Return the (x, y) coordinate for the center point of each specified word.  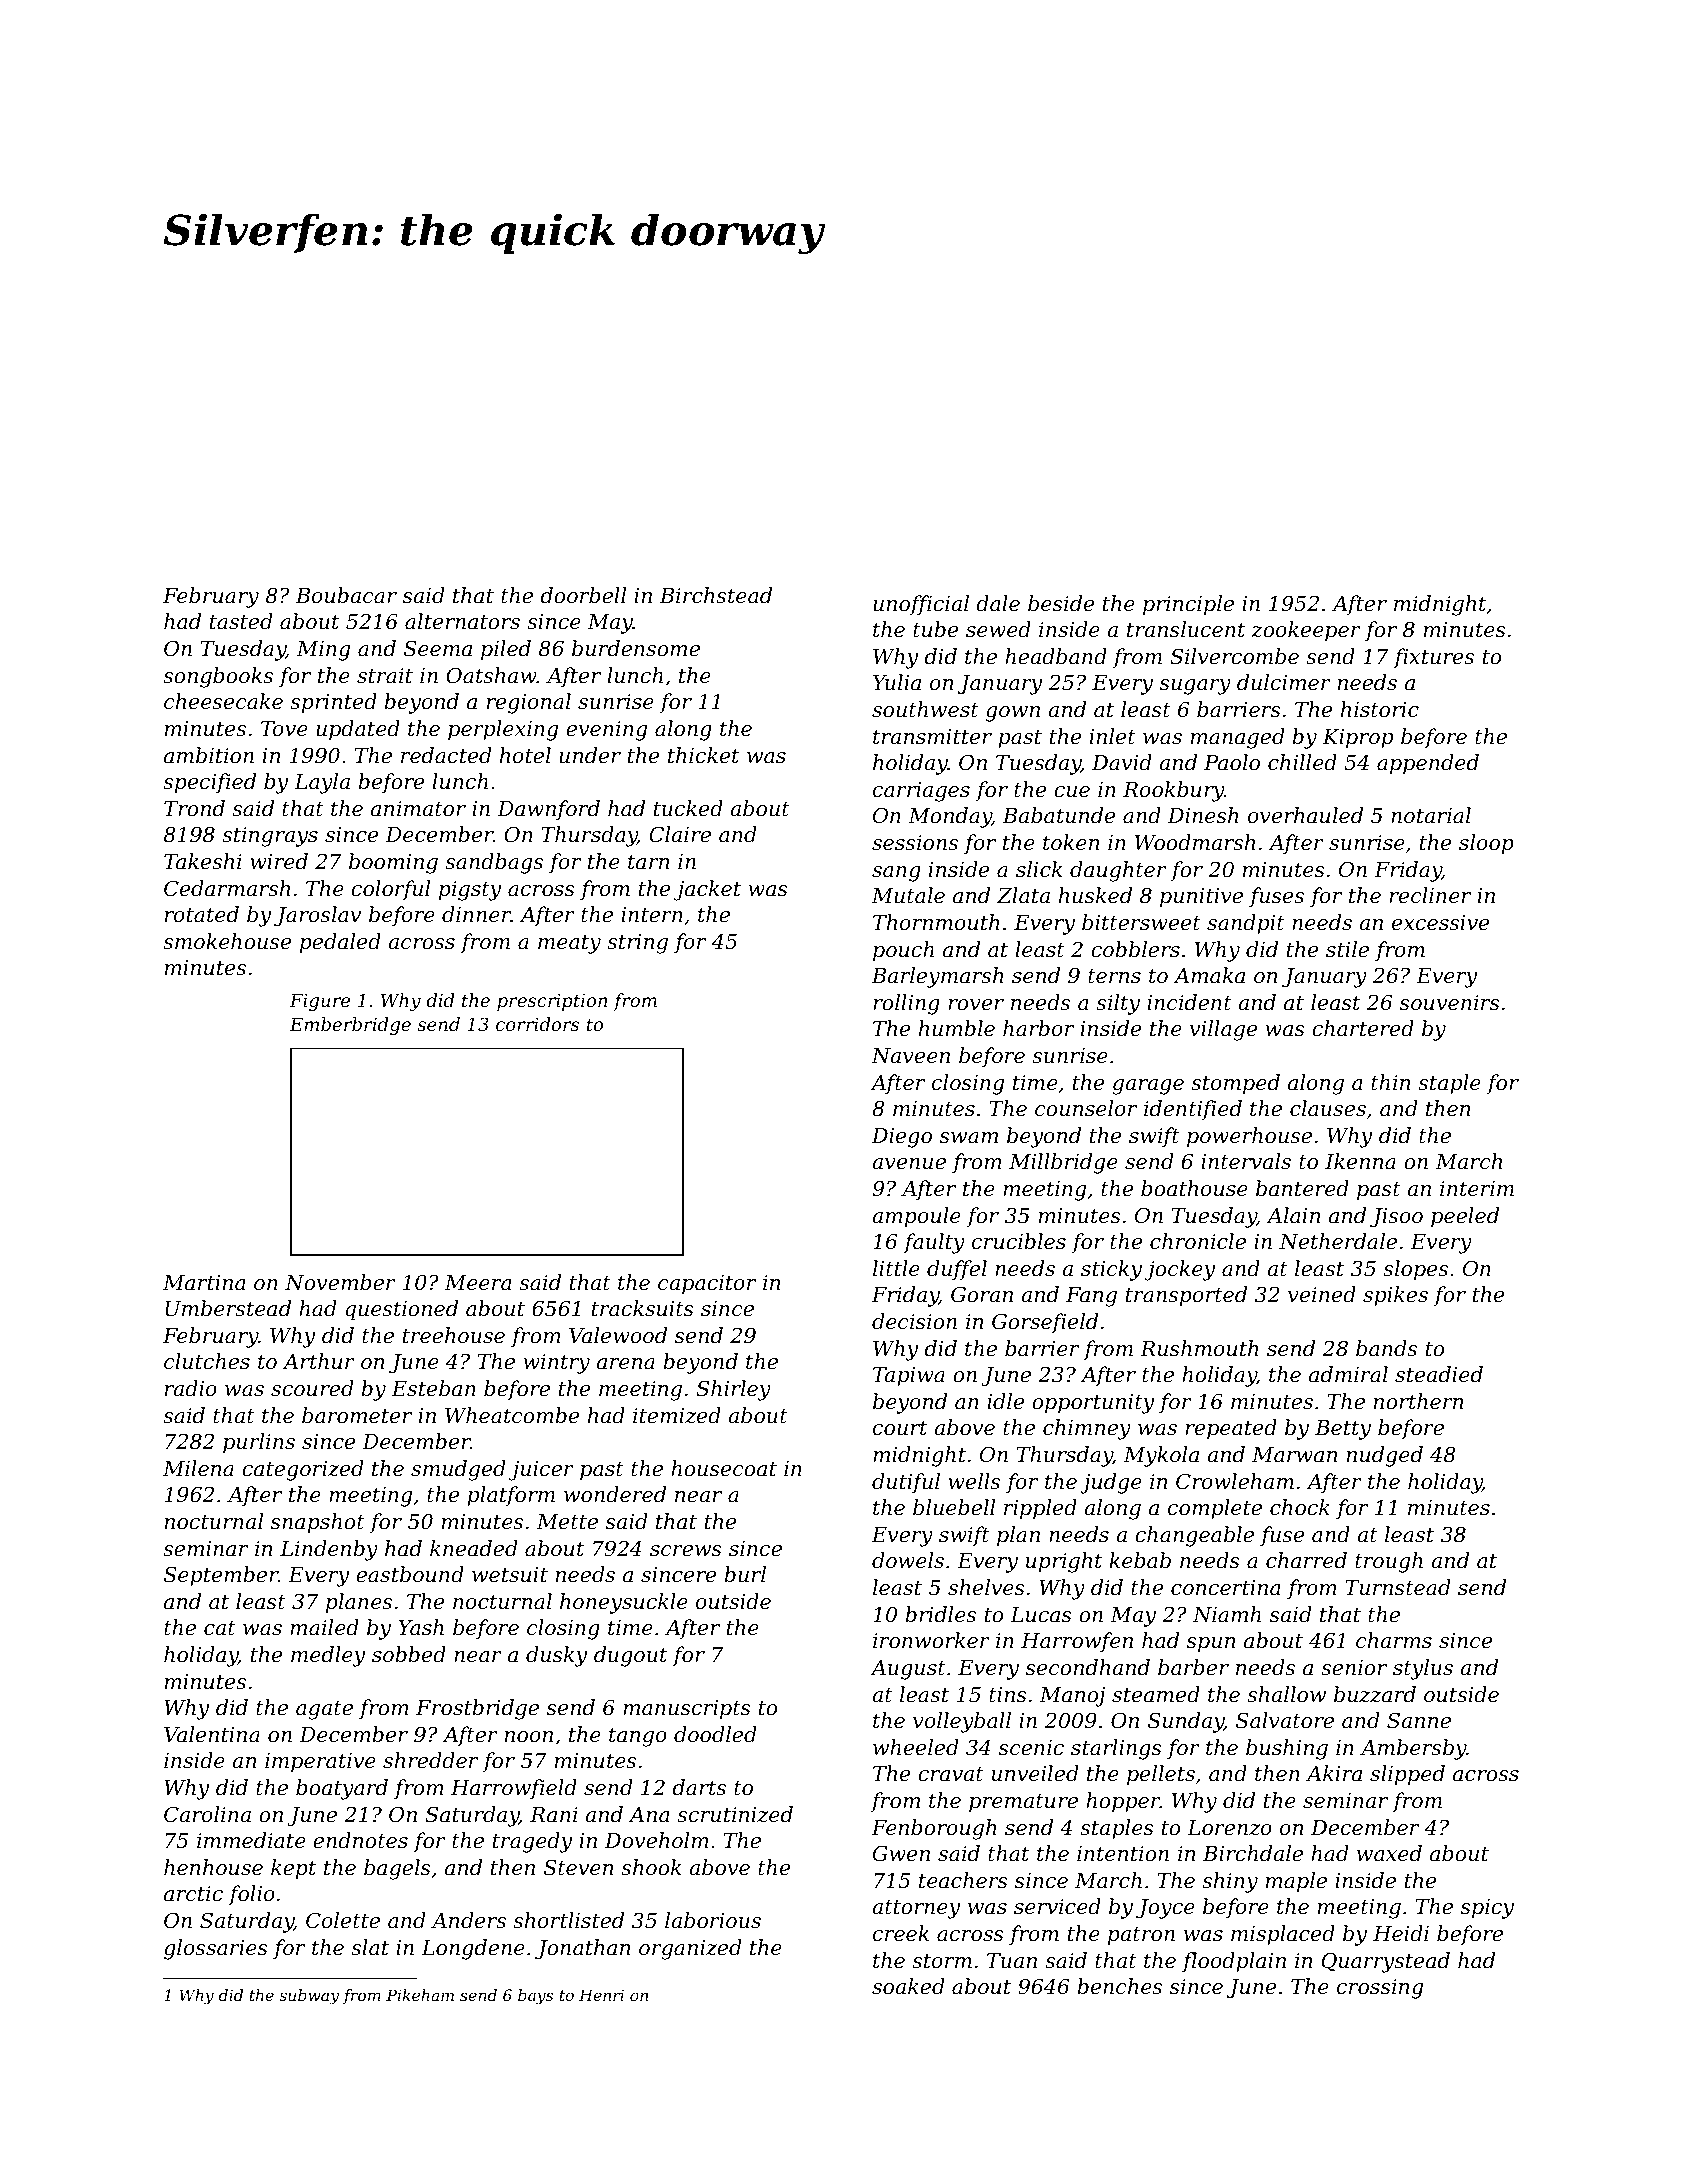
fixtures (1433, 658)
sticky (1111, 1270)
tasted (241, 621)
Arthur (319, 1361)
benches (1119, 1986)
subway (309, 1997)
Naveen (910, 1056)
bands (1386, 1348)
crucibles (1019, 1241)
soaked (908, 1986)
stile (1347, 949)
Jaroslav (317, 916)
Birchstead (716, 595)
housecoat (724, 1468)
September (221, 1576)
